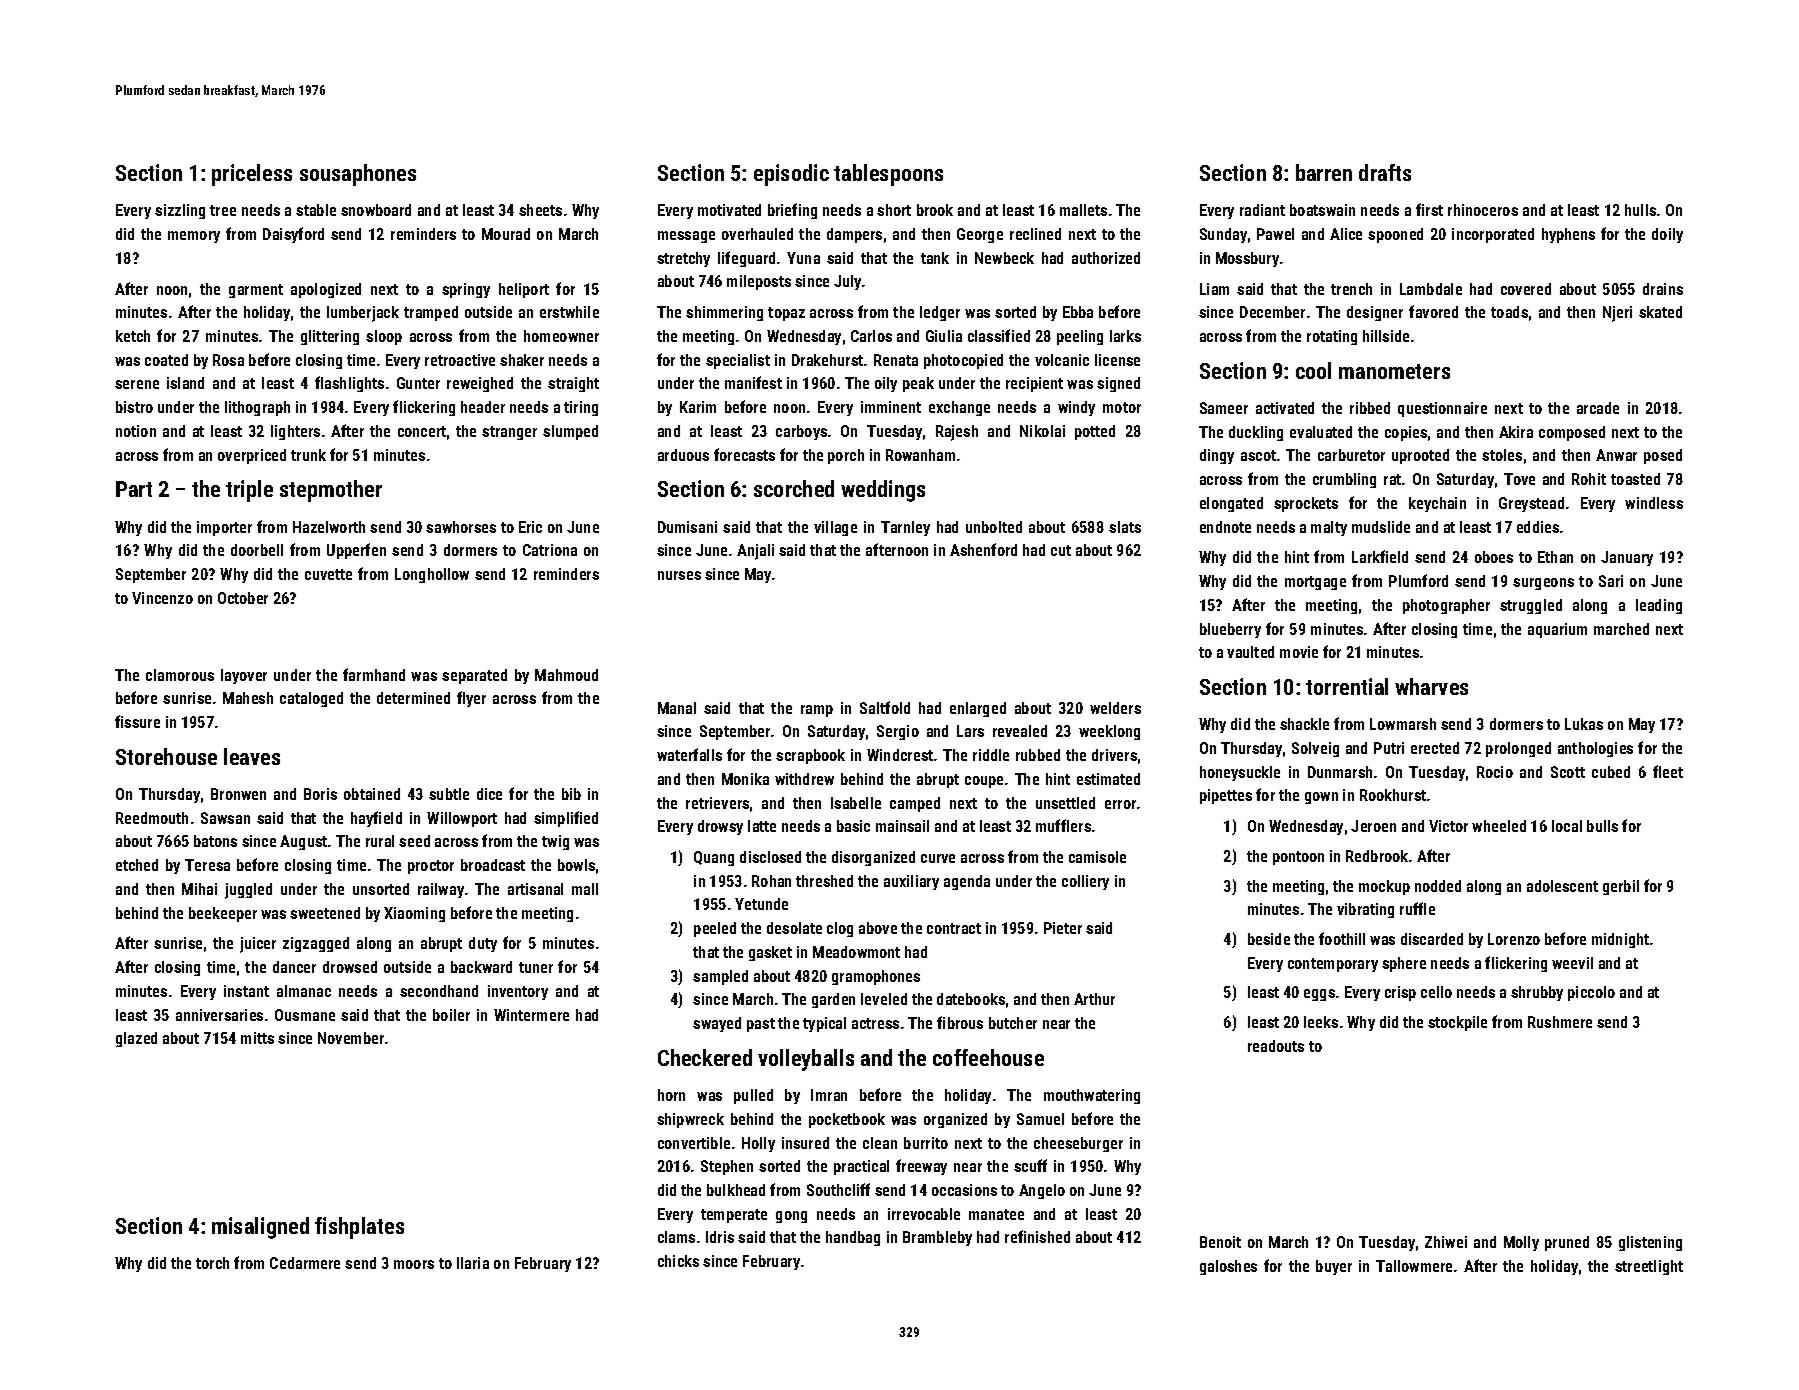 This screenshot has width=1799, height=1390. I want to click on George, so click(980, 235).
